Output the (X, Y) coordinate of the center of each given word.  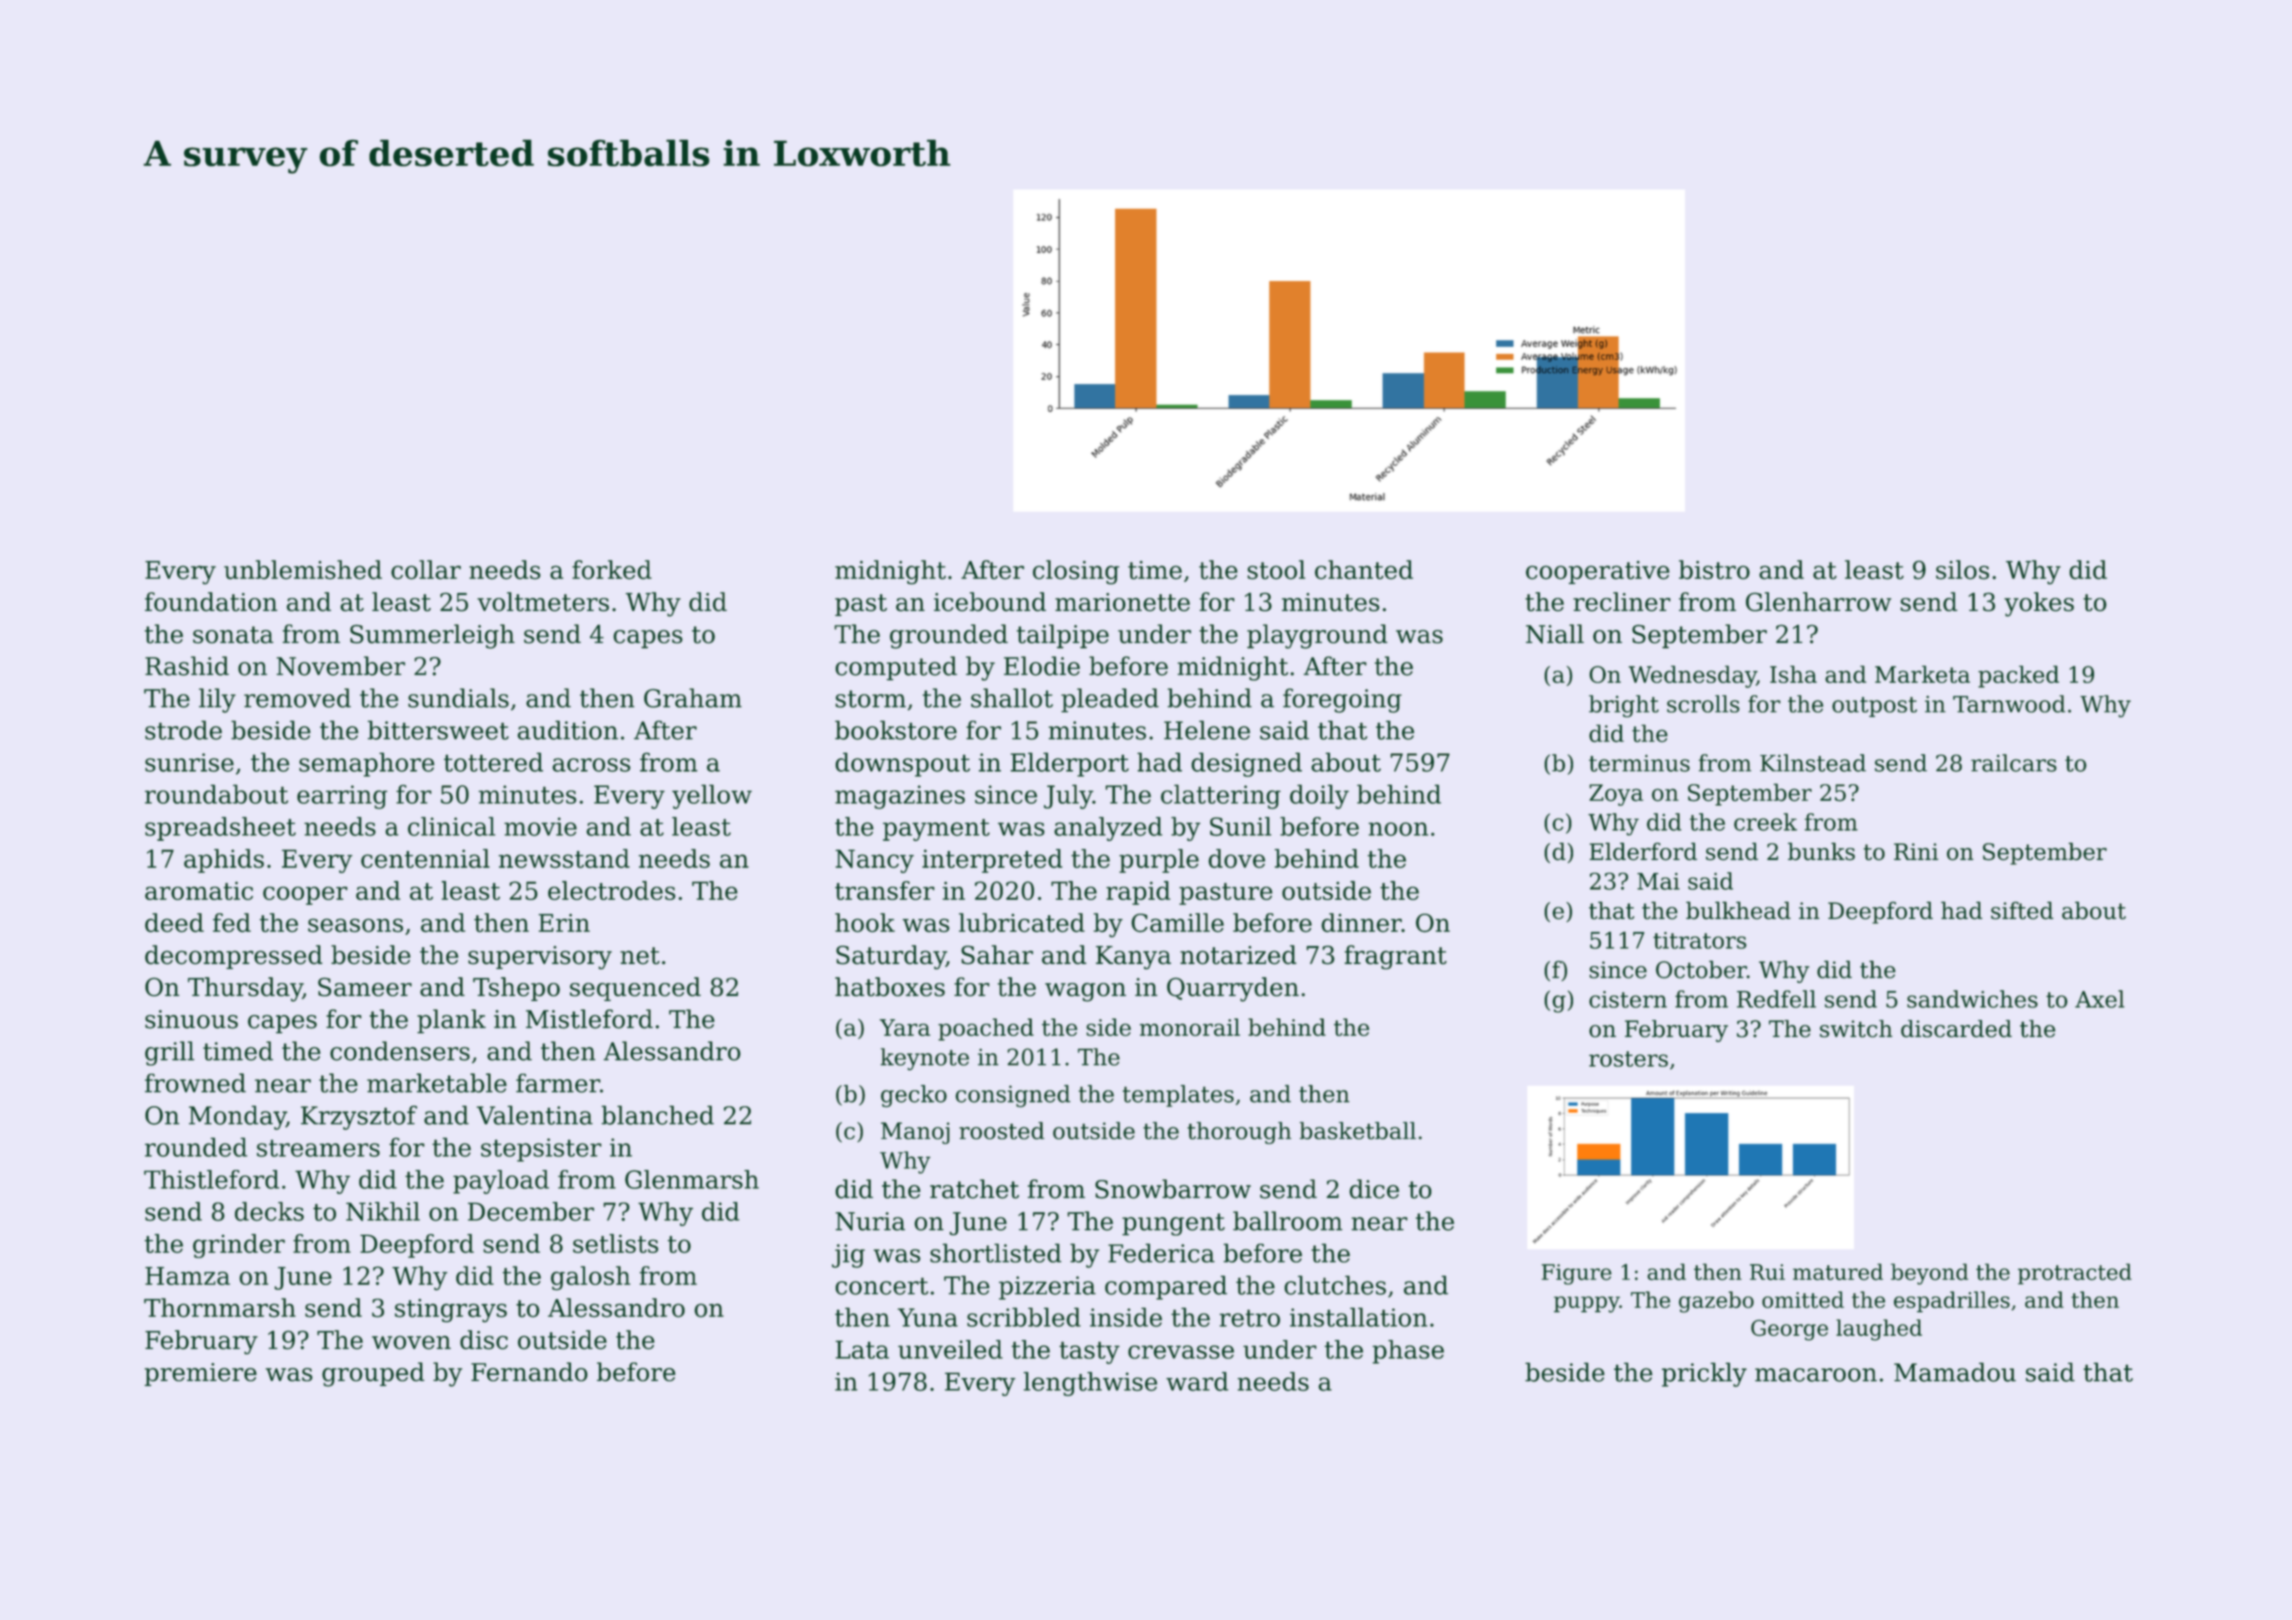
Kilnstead (1813, 763)
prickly (1704, 1374)
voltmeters (543, 602)
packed (2018, 676)
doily (1319, 796)
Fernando (529, 1372)
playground (1317, 636)
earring (342, 797)
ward (1197, 1381)
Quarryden (1233, 989)
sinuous (191, 1019)
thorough (1239, 1133)
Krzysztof (359, 1117)
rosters (1628, 1059)
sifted (2022, 910)
